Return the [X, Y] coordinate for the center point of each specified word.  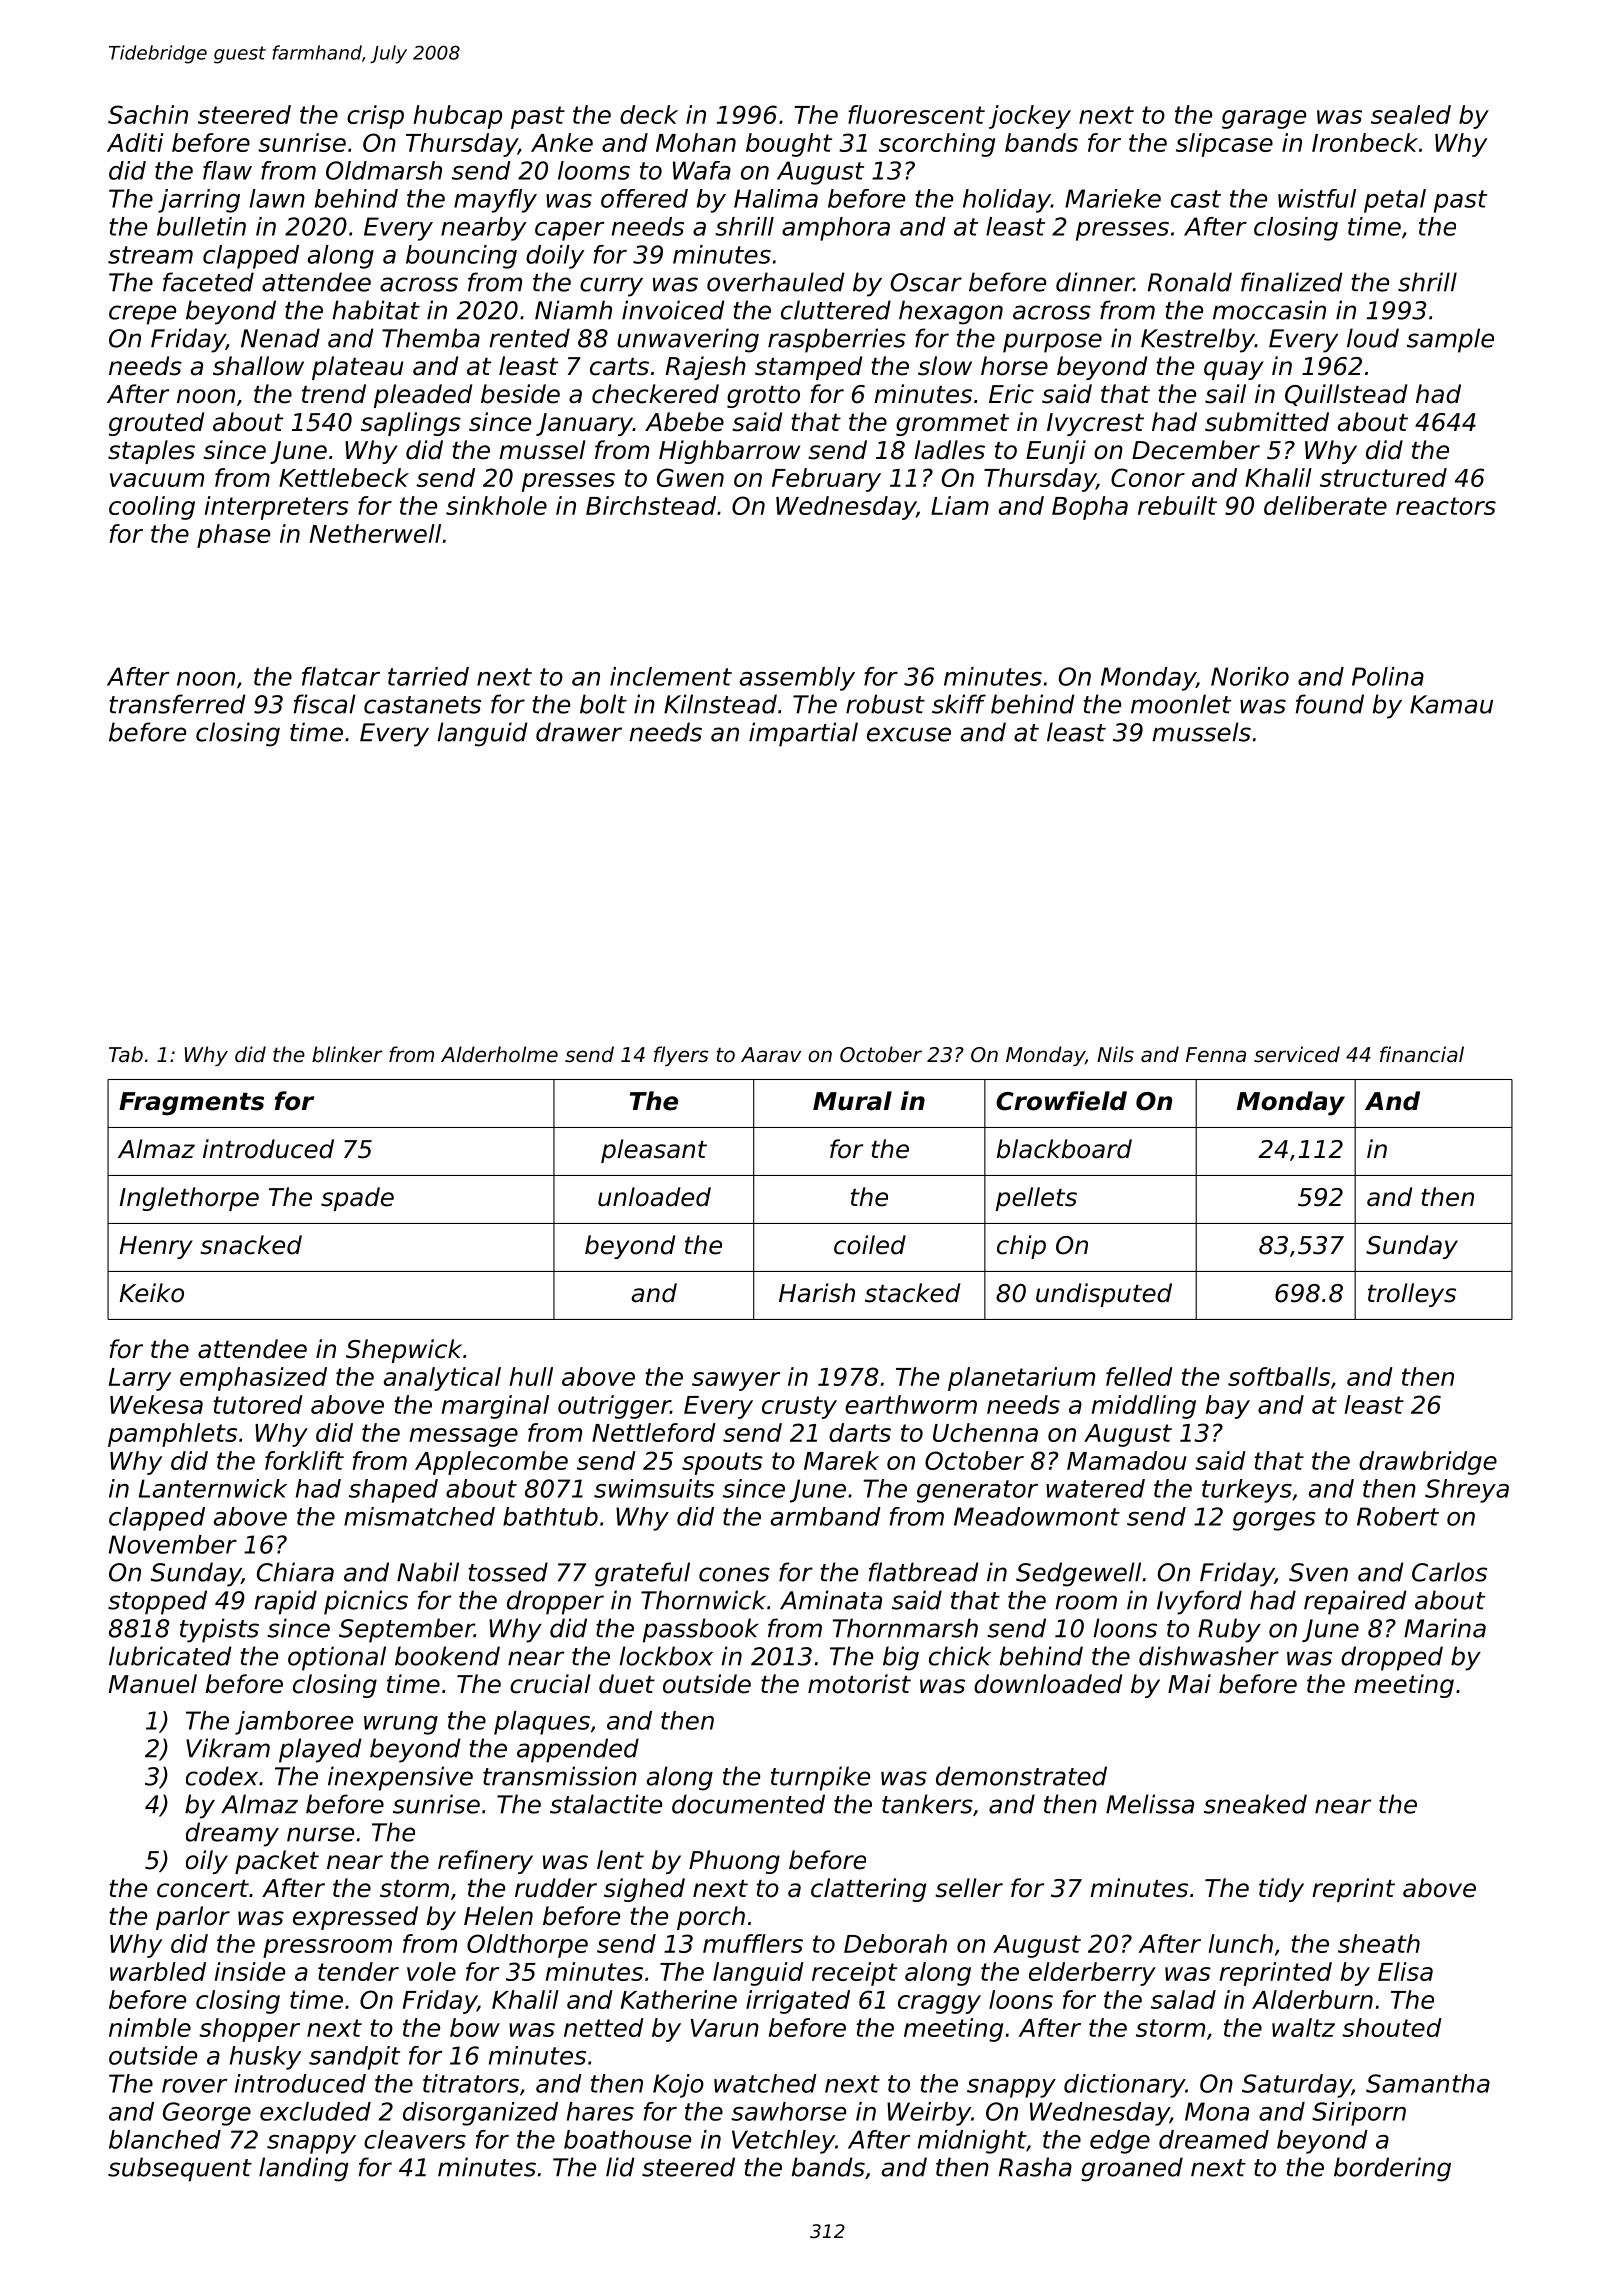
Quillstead [1346, 395]
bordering [1392, 2169]
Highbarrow [729, 452]
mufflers [753, 1943]
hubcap [458, 117]
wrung [401, 1725]
